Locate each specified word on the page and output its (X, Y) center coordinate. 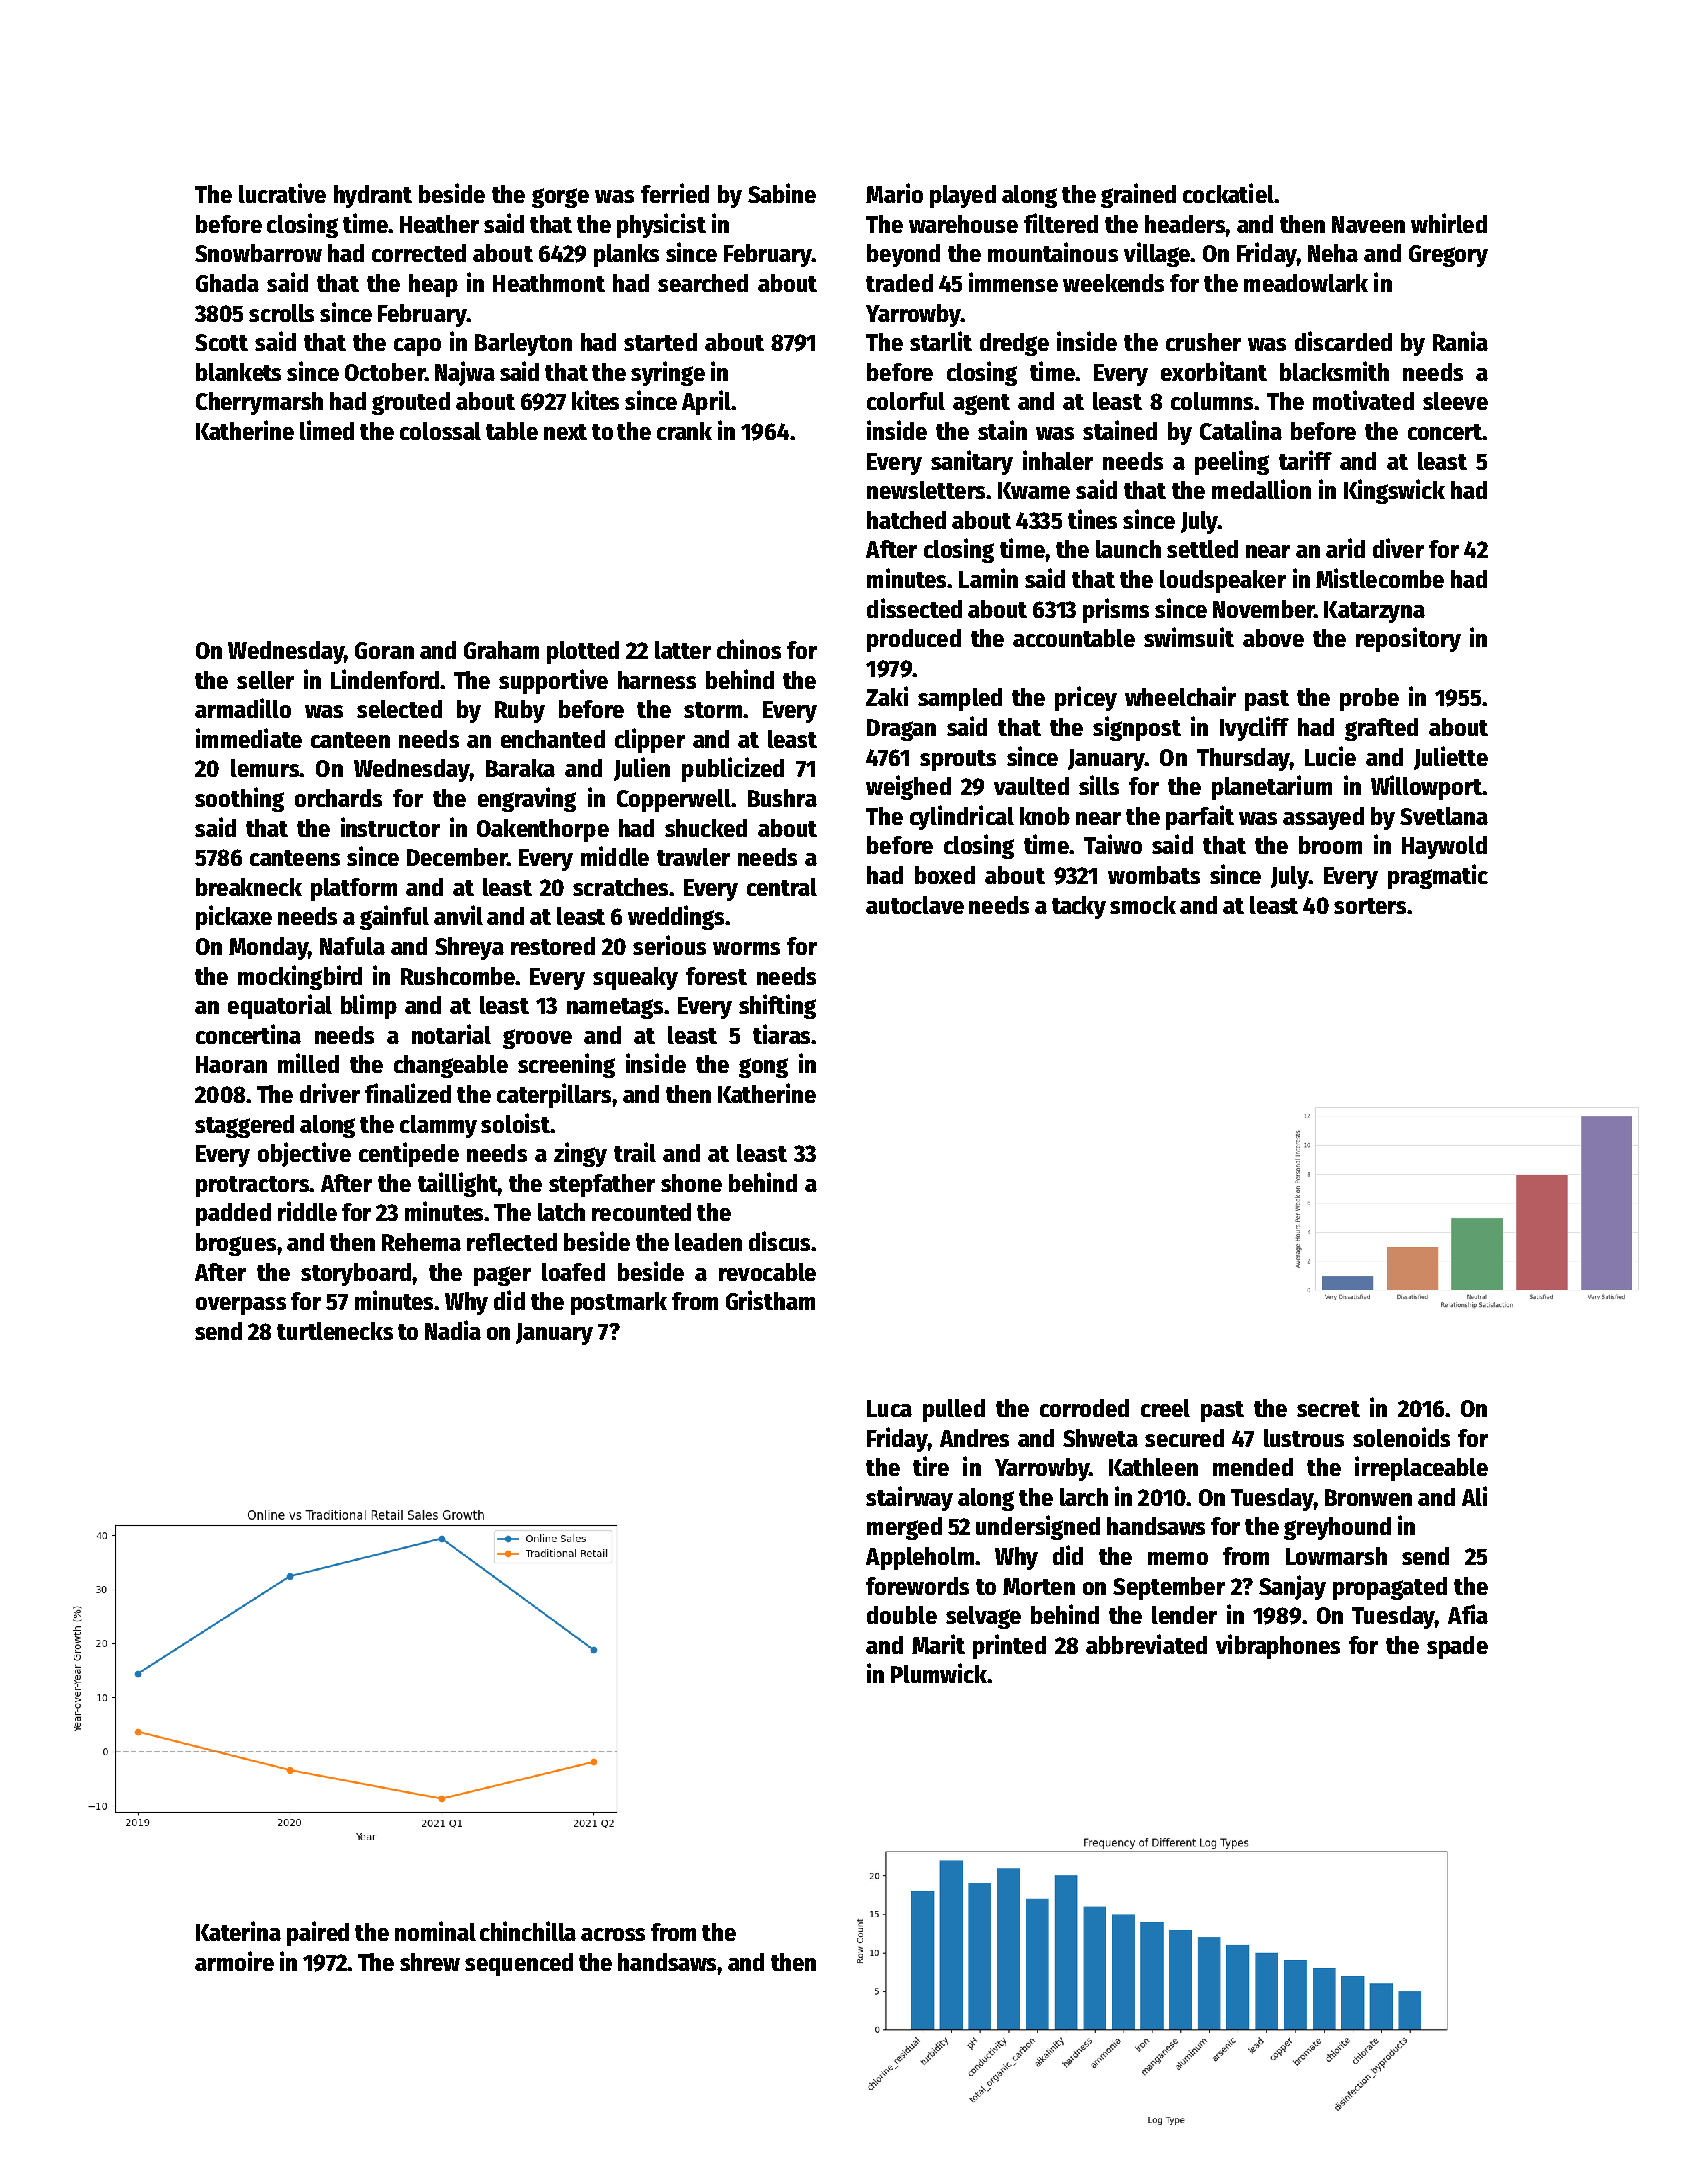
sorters (1370, 906)
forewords (917, 1586)
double (902, 1615)
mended (1253, 1467)
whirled (1449, 223)
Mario (894, 193)
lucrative (282, 193)
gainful (394, 917)
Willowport (1427, 787)
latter (683, 650)
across (613, 1934)
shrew (430, 1962)
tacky (1079, 907)
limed (327, 430)
